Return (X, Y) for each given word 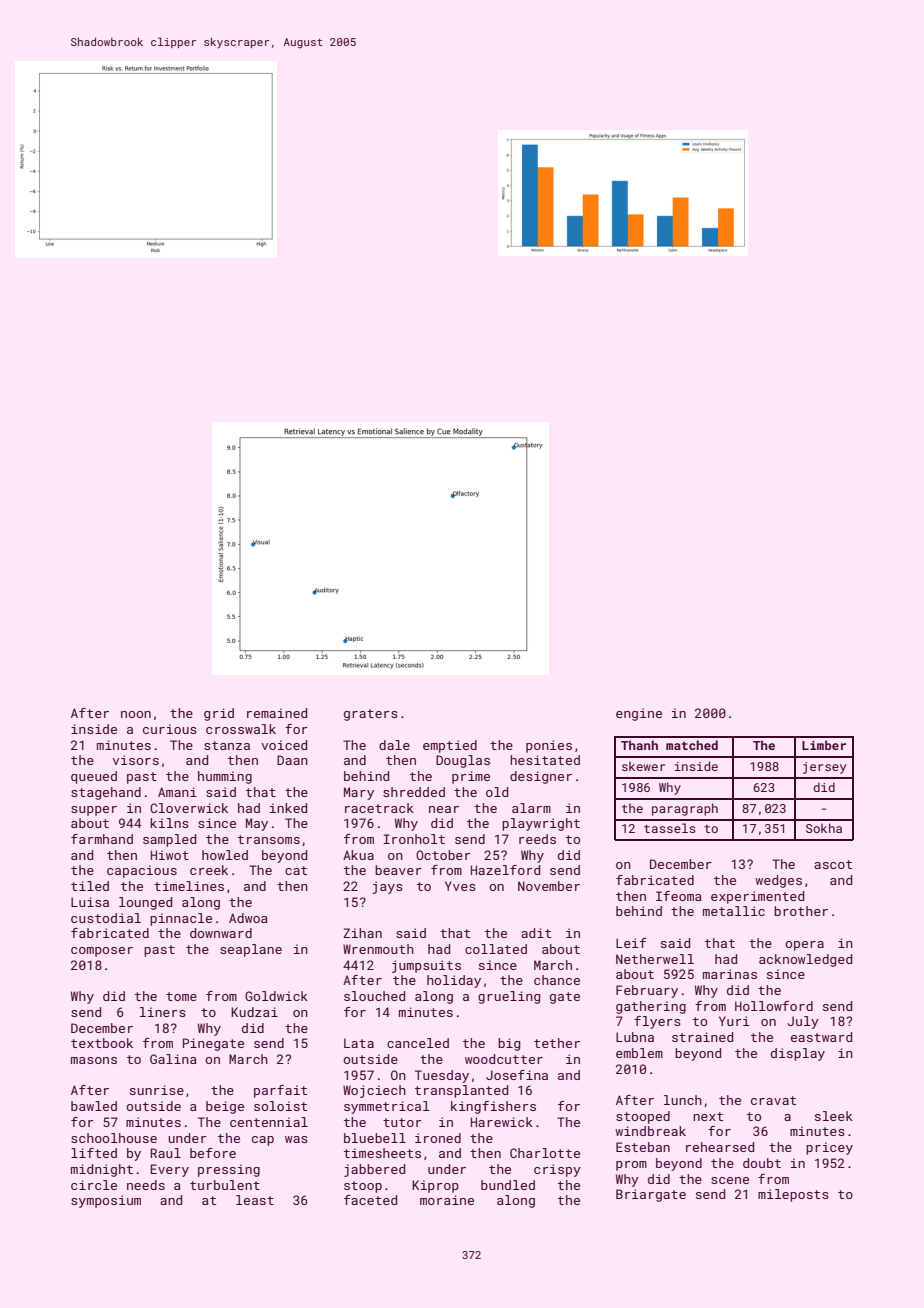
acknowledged (805, 960)
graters (371, 715)
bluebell (375, 1138)
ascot (833, 864)
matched (692, 745)
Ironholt (414, 839)
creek (209, 870)
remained (277, 713)
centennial (269, 1122)
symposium (106, 1201)
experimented (757, 897)
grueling (509, 997)
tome (181, 996)
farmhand (102, 839)
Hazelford (505, 870)
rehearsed (720, 1147)
